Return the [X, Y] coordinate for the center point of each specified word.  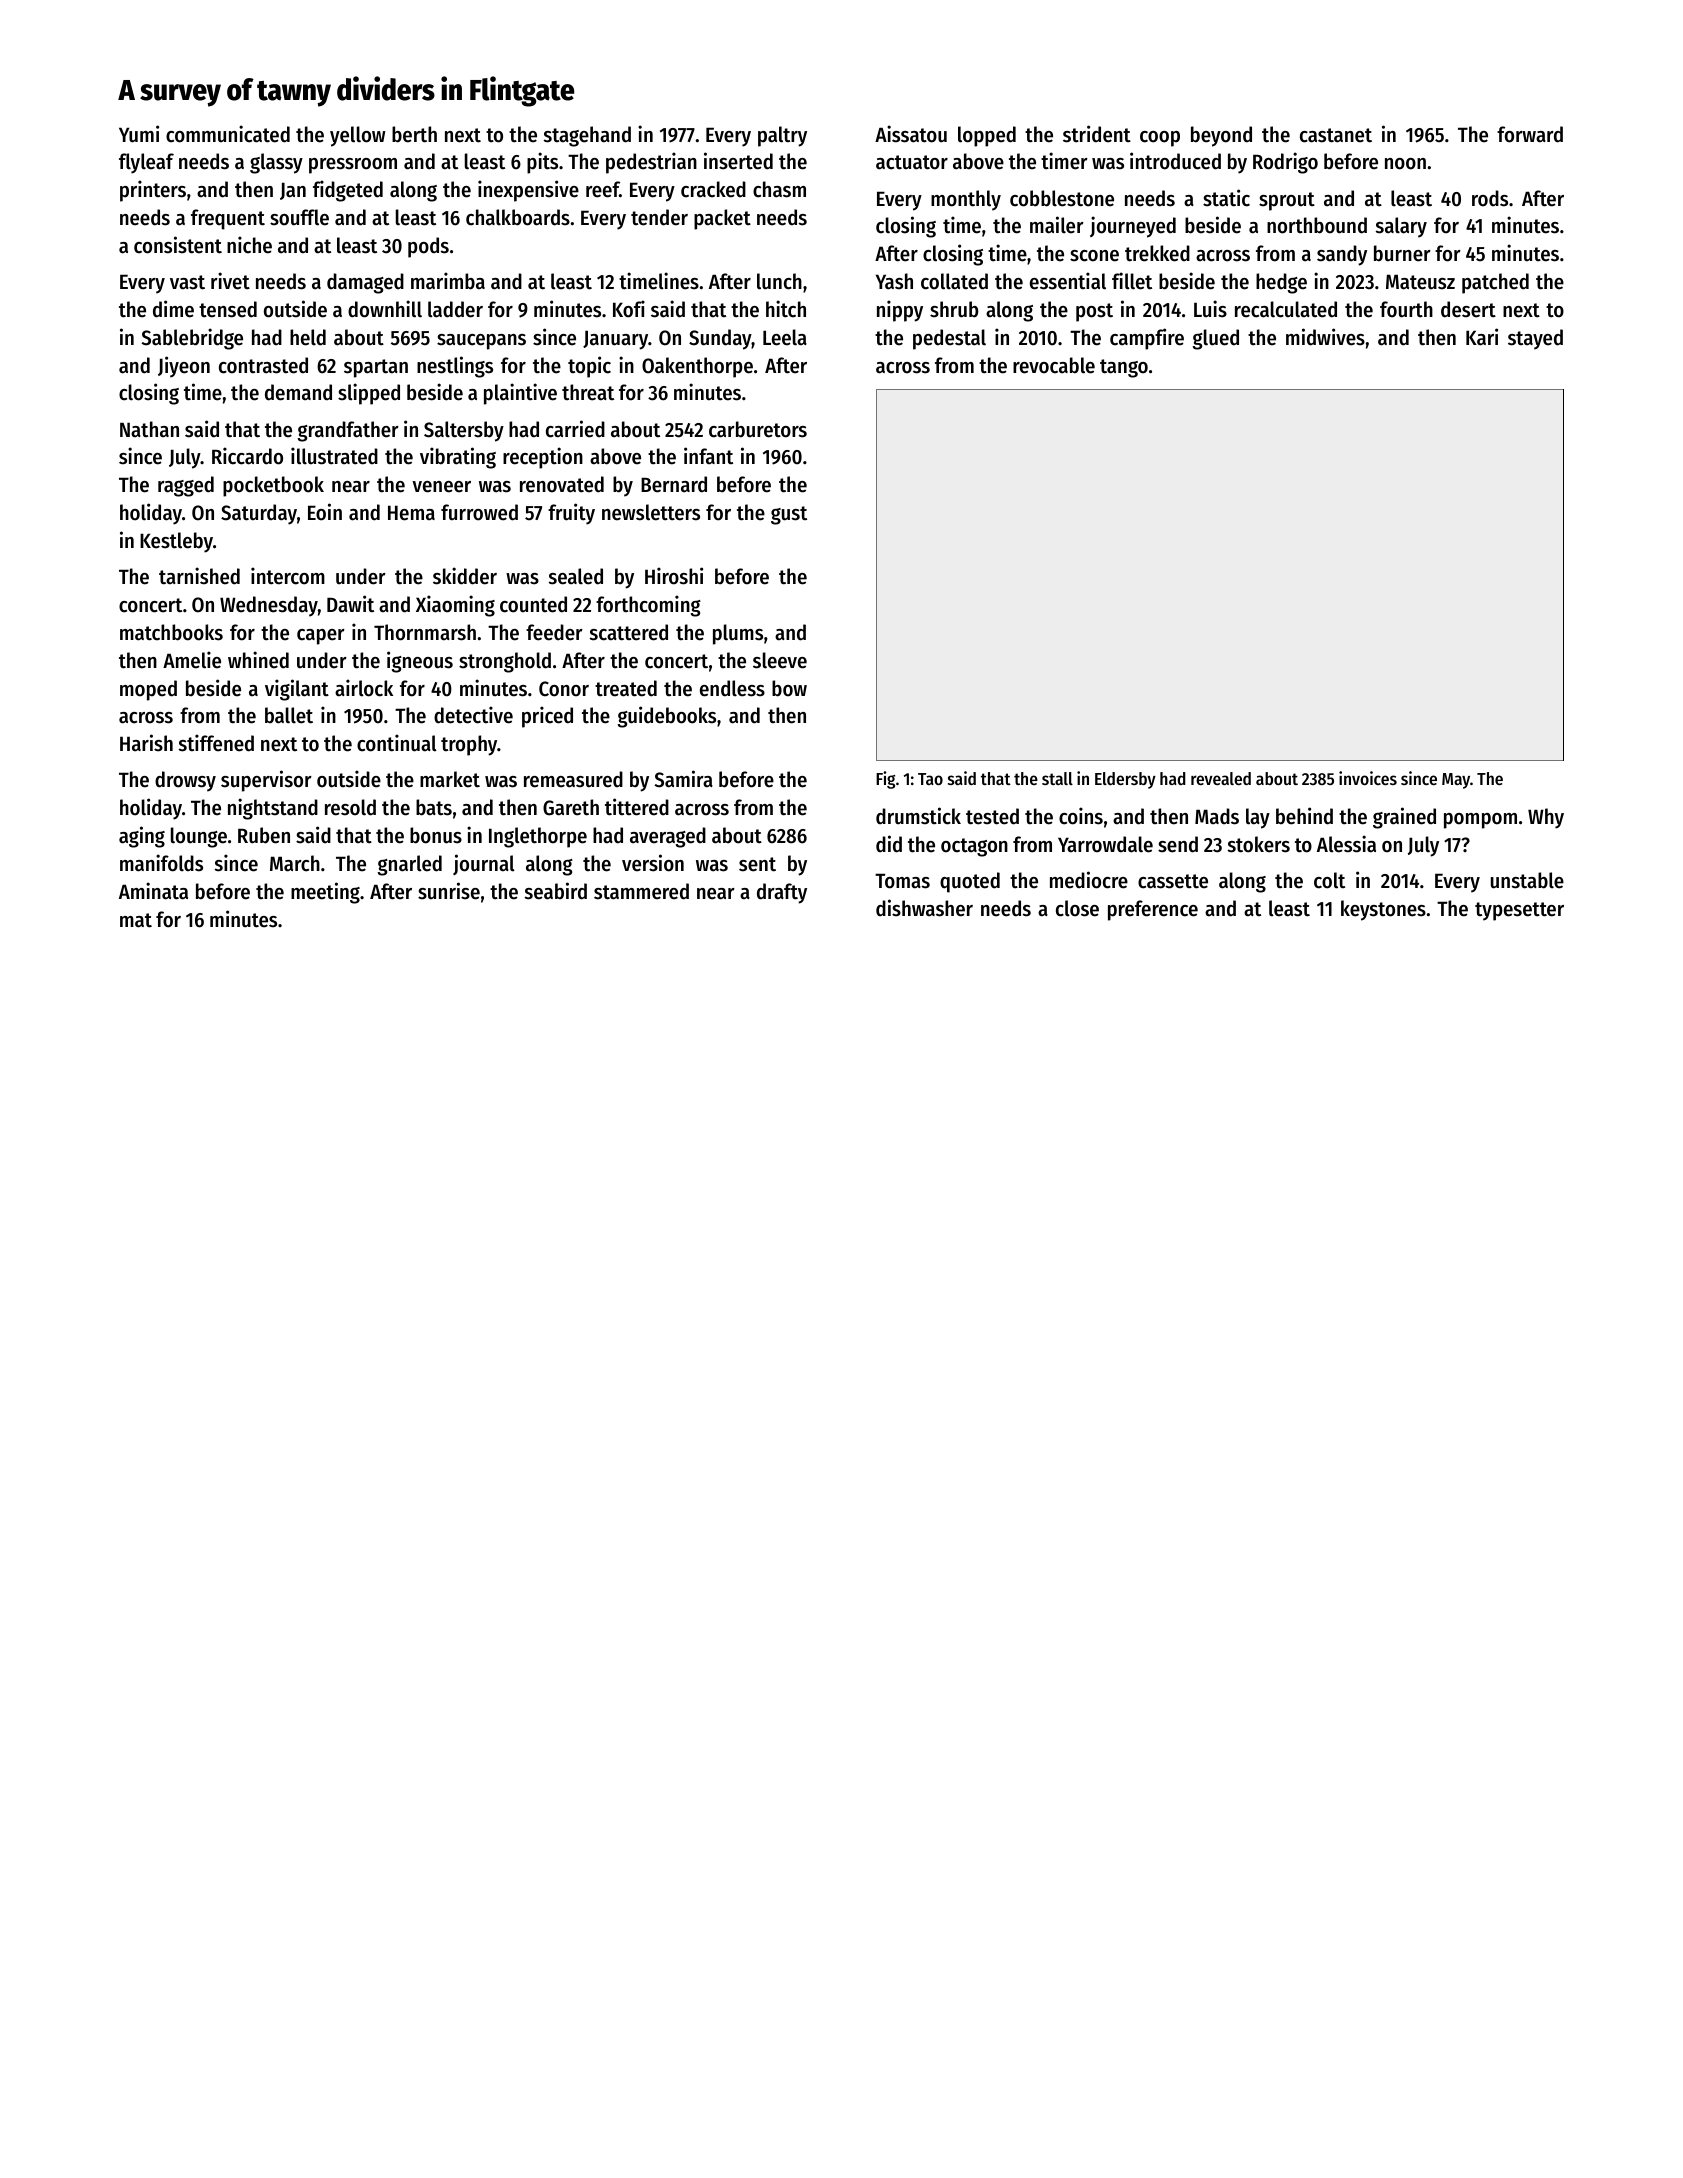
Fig [885, 780]
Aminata [153, 891]
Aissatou [911, 134]
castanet [1336, 135]
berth [414, 134]
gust [789, 515]
